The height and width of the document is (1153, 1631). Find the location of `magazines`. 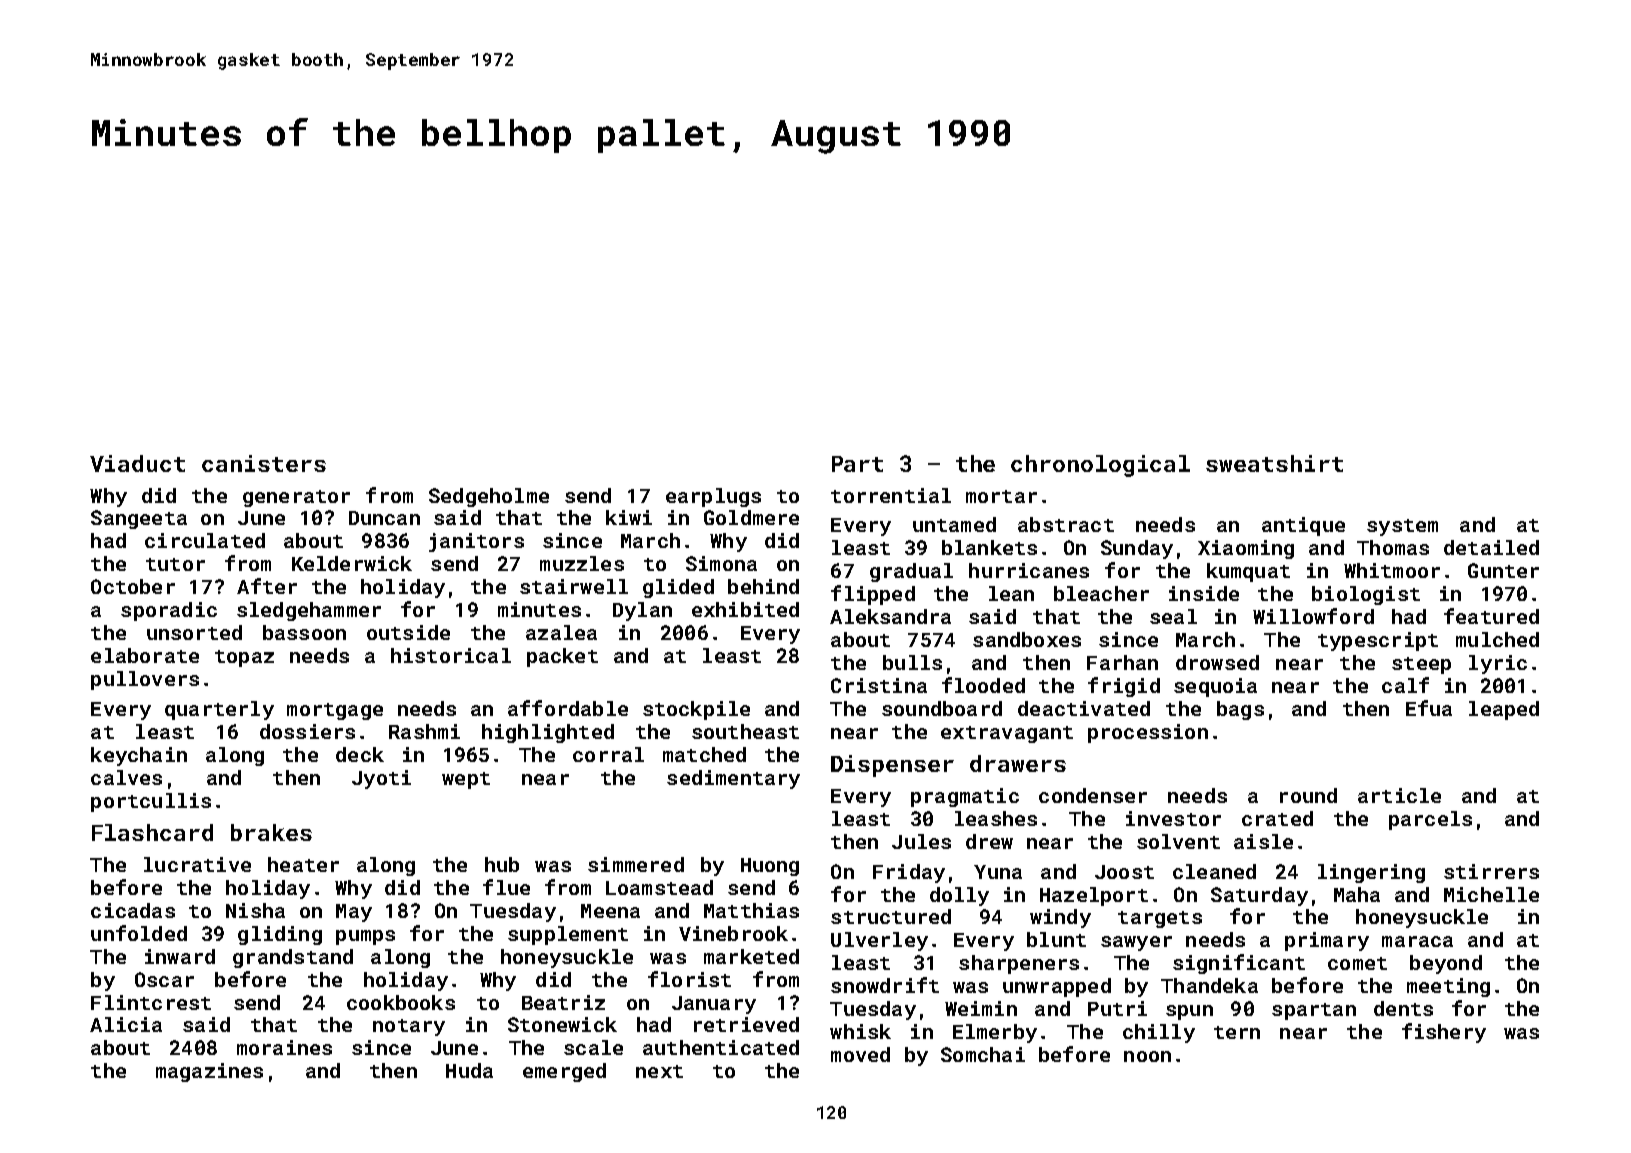

magazines is located at coordinates (209, 1072).
